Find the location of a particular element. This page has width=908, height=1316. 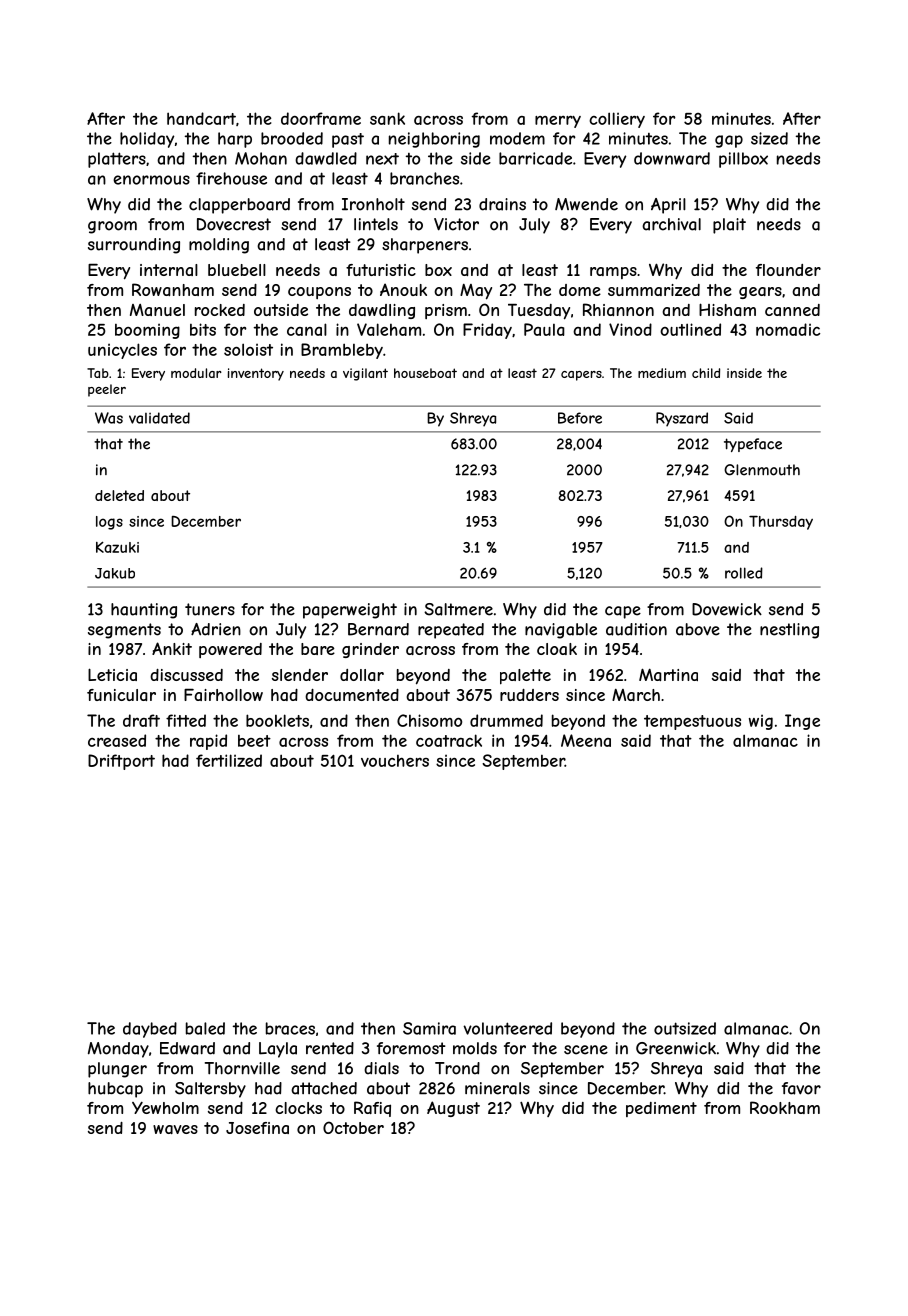

repeated is located at coordinates (451, 631).
